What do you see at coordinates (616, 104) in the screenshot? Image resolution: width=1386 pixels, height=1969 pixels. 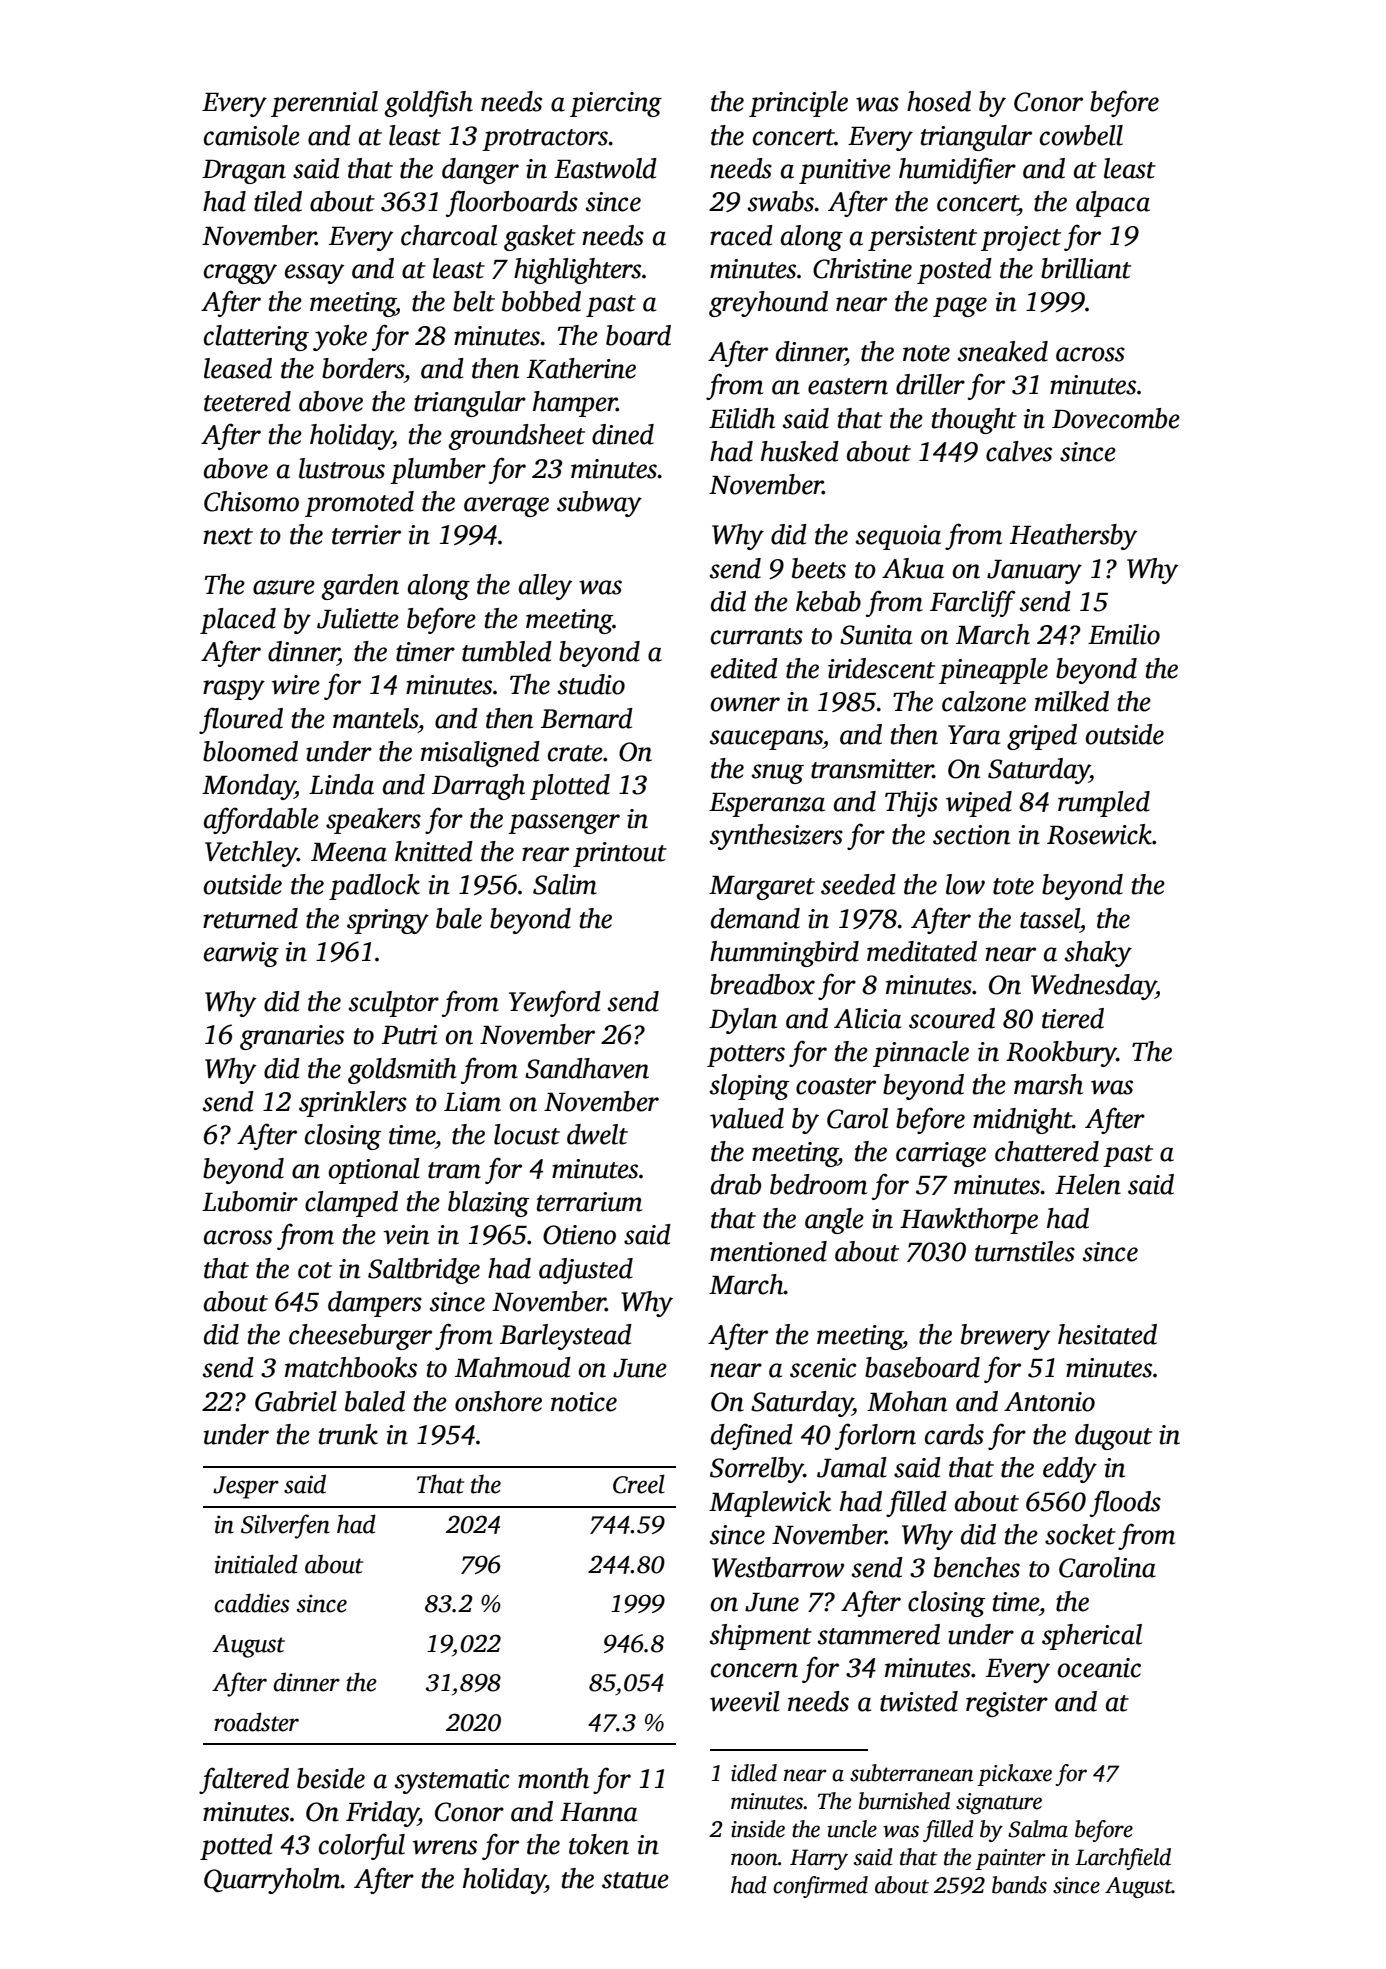 I see `piercing` at bounding box center [616, 104].
